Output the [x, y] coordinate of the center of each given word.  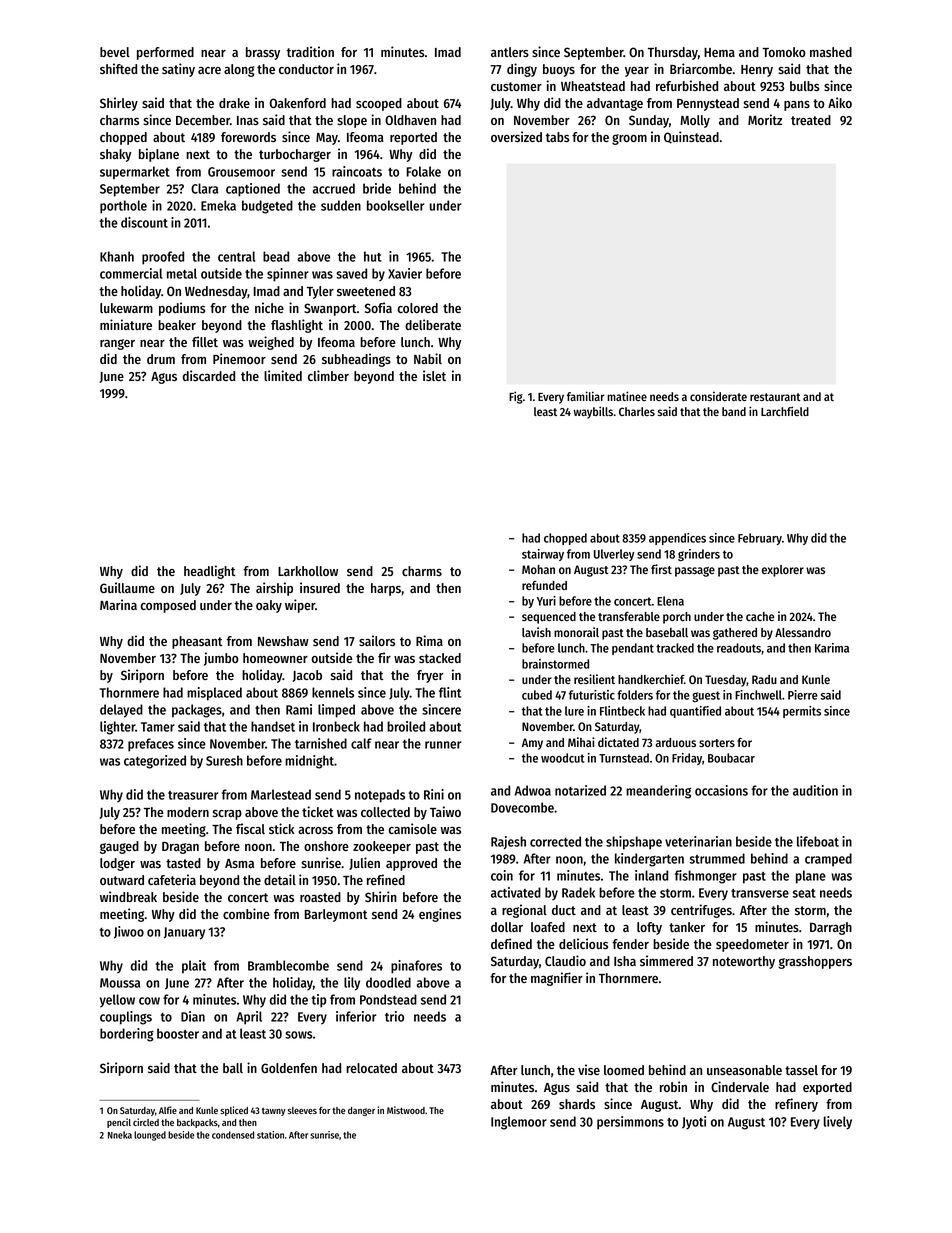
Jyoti [694, 1123]
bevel [115, 52]
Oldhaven [410, 120]
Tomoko [784, 52]
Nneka [120, 1135]
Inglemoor [519, 1123]
